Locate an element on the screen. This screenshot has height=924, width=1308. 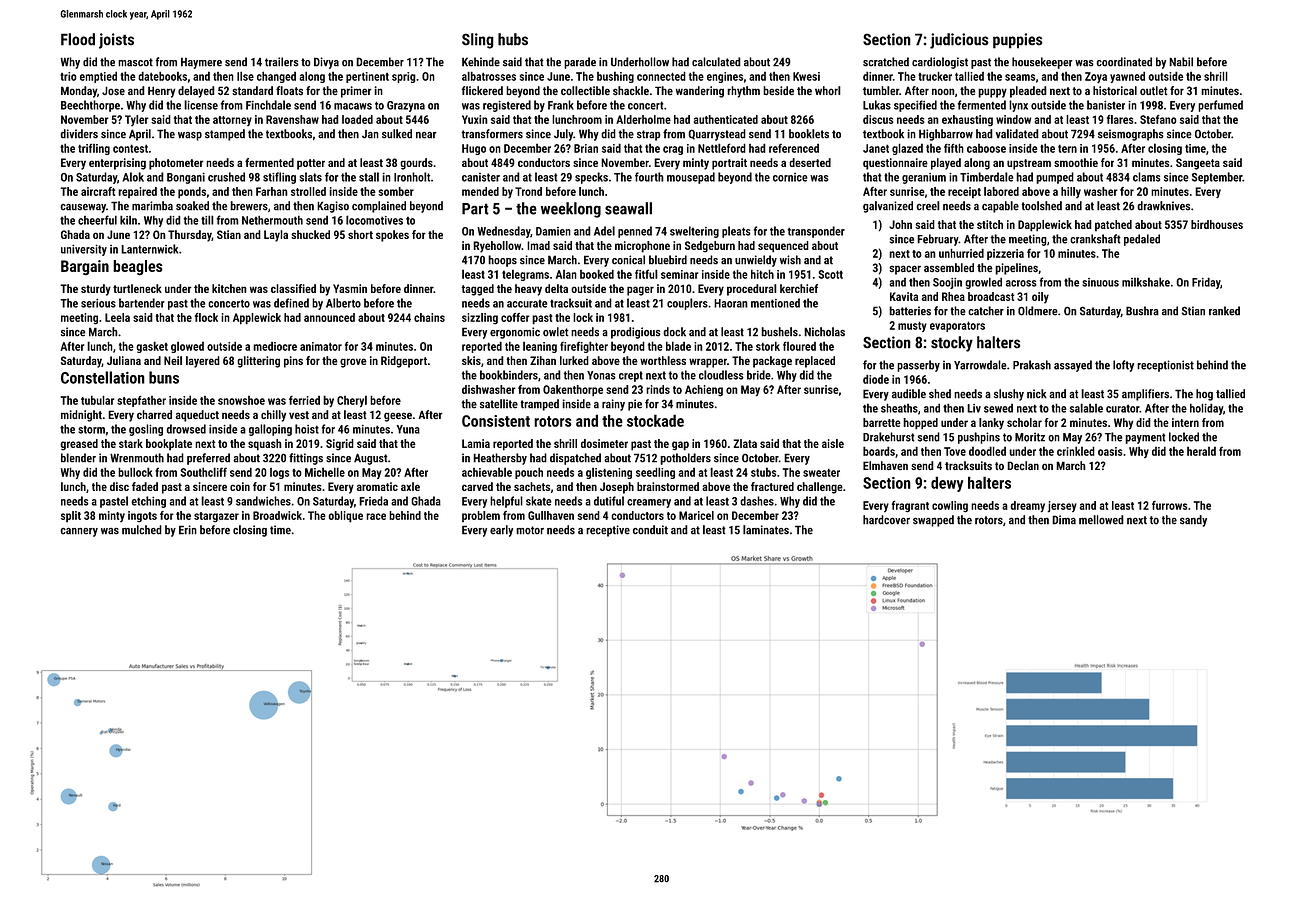
mellowed is located at coordinates (1101, 520).
